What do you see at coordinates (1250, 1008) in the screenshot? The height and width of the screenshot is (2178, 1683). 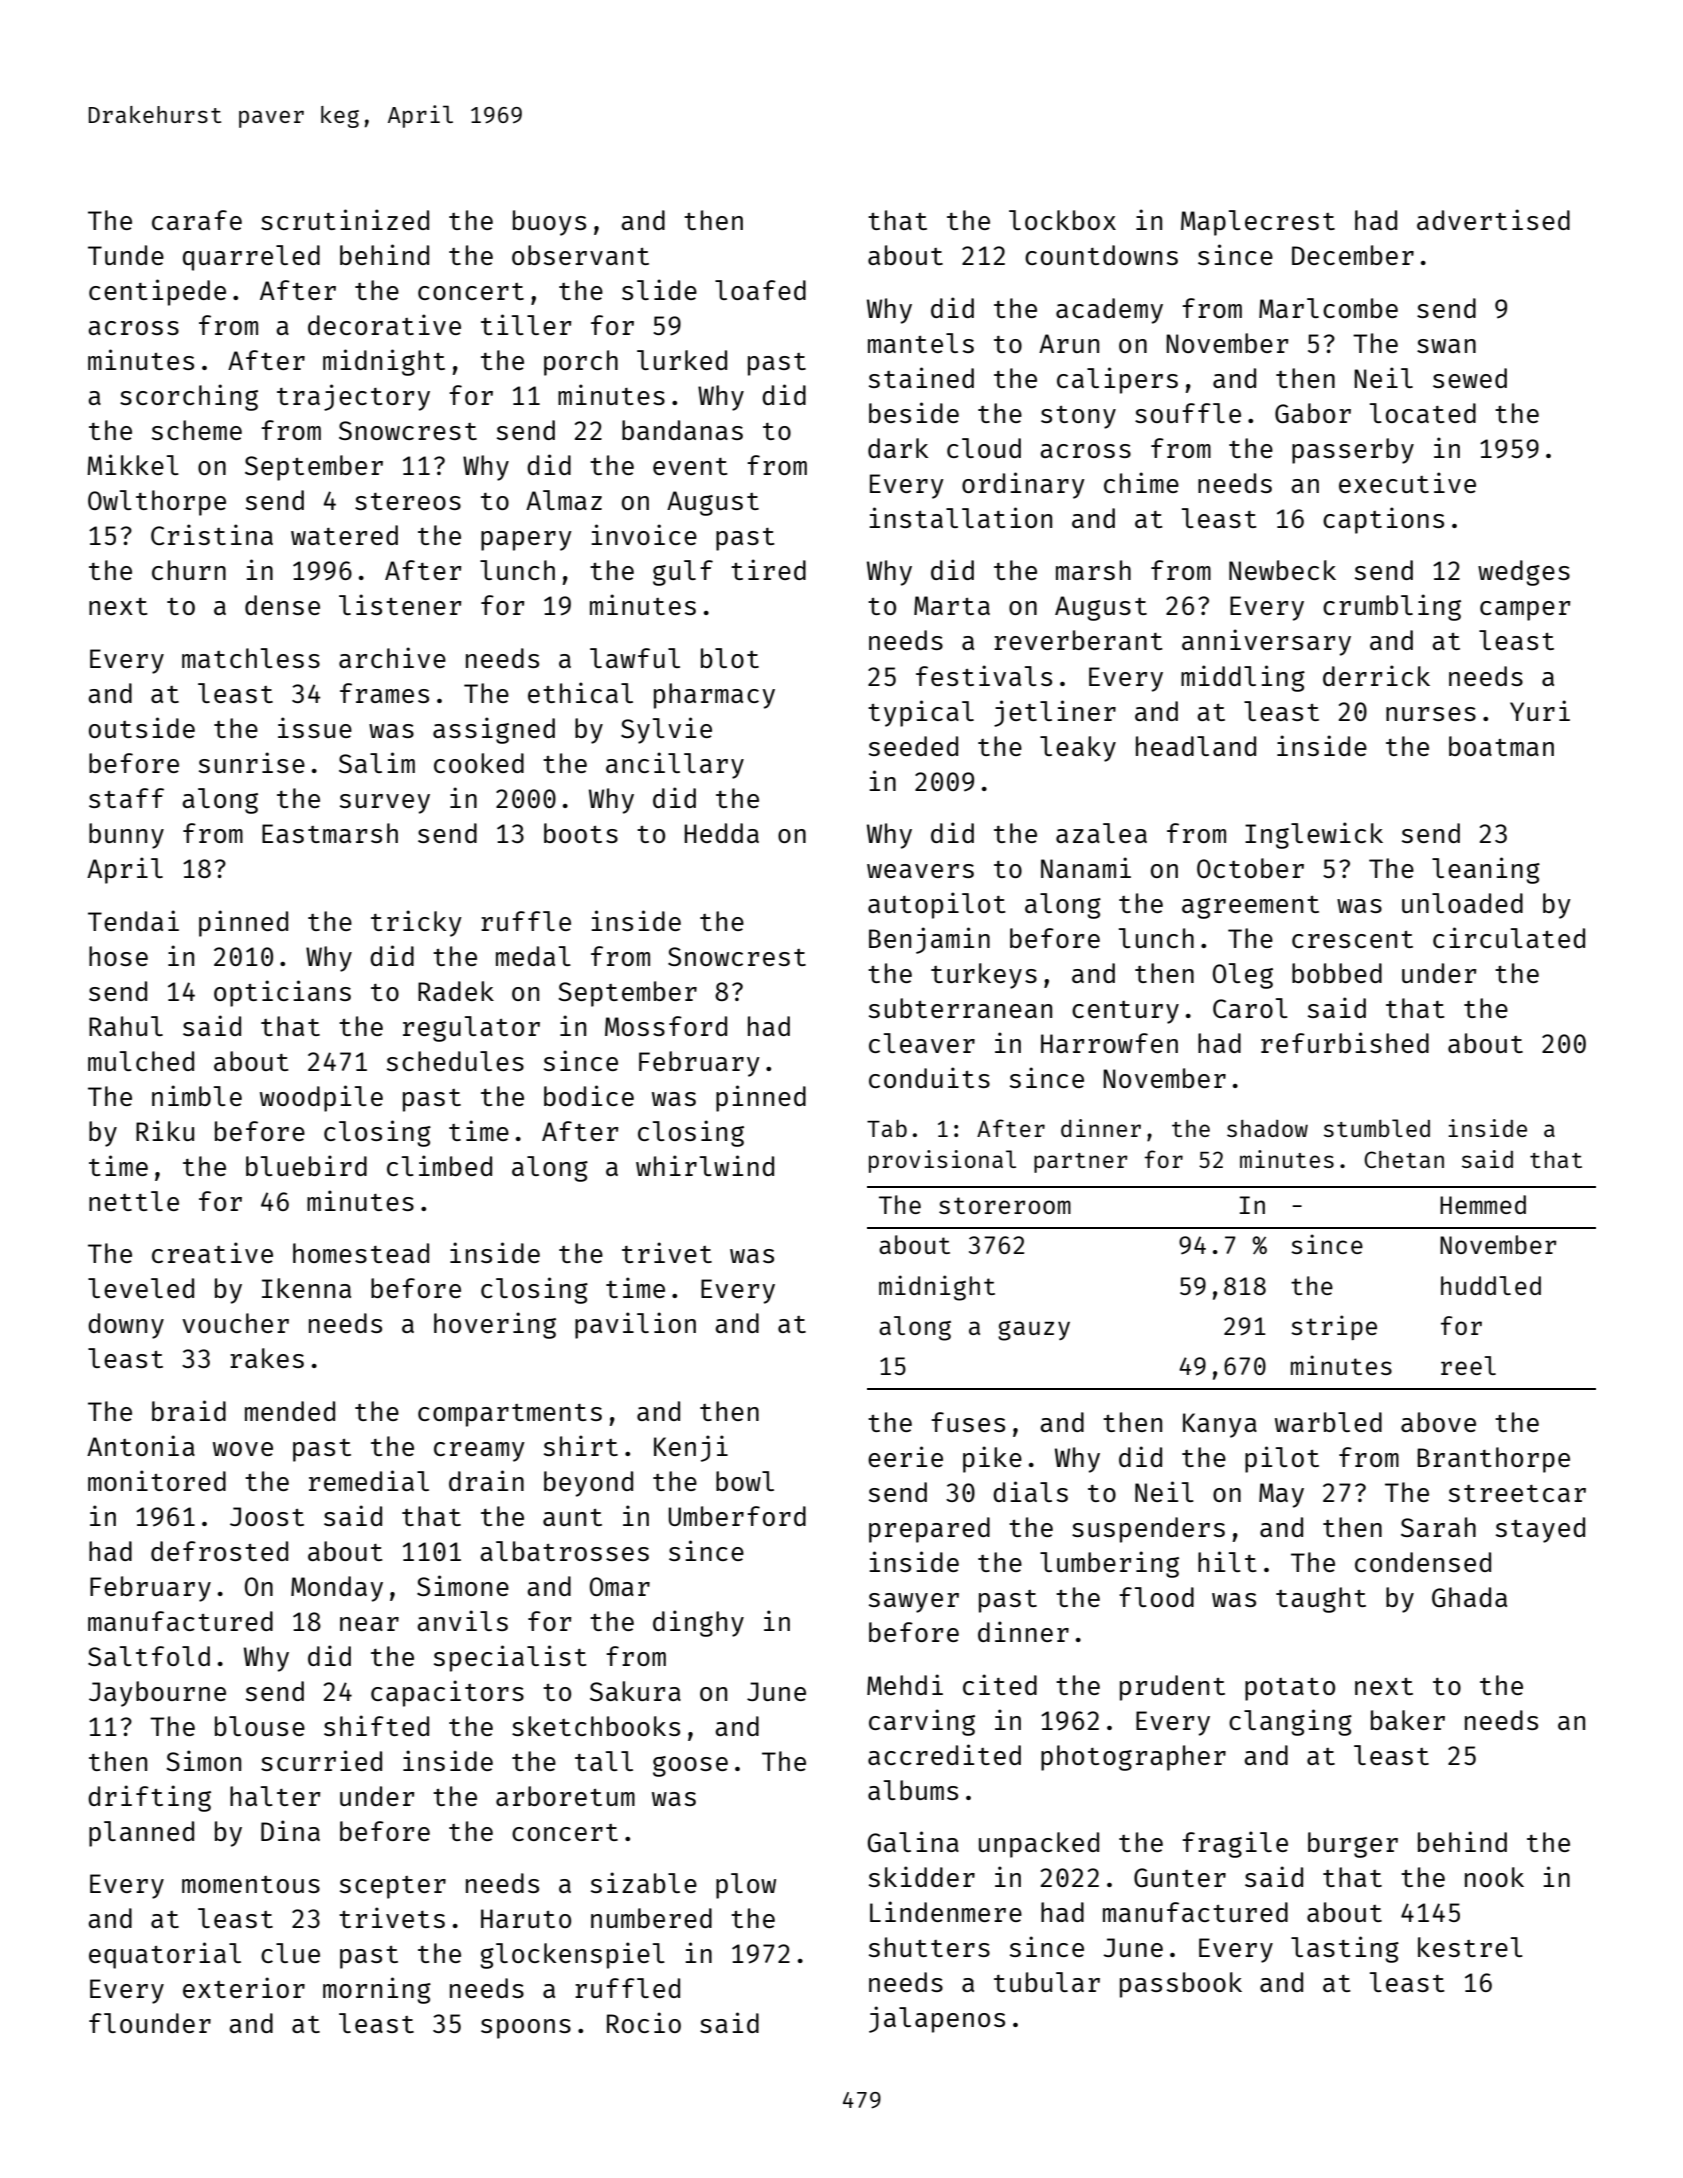 I see `Carol` at bounding box center [1250, 1008].
